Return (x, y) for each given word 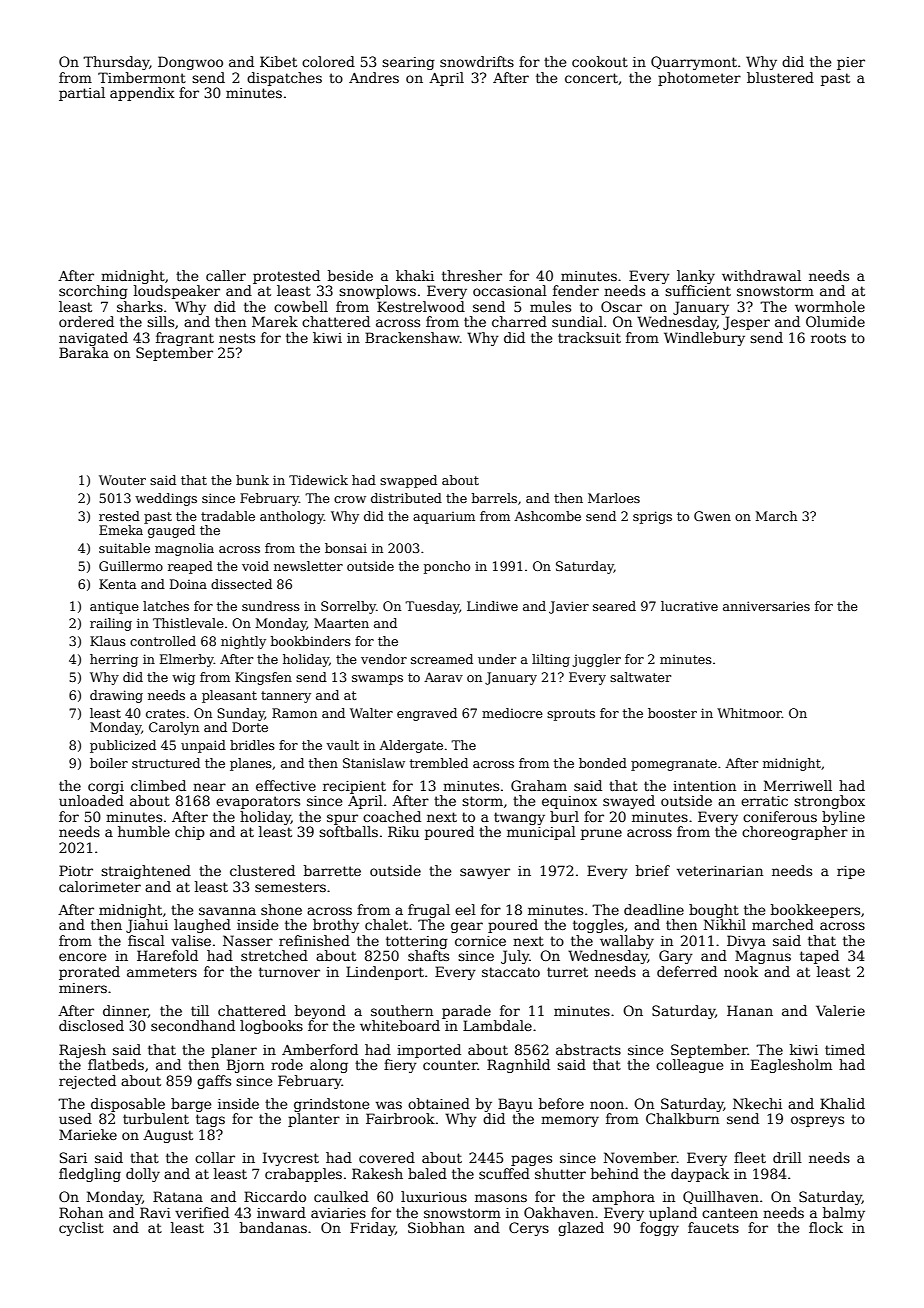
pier (851, 63)
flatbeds (116, 1064)
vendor (384, 659)
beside (350, 275)
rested (119, 516)
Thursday (116, 63)
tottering (417, 942)
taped (819, 957)
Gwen (712, 516)
